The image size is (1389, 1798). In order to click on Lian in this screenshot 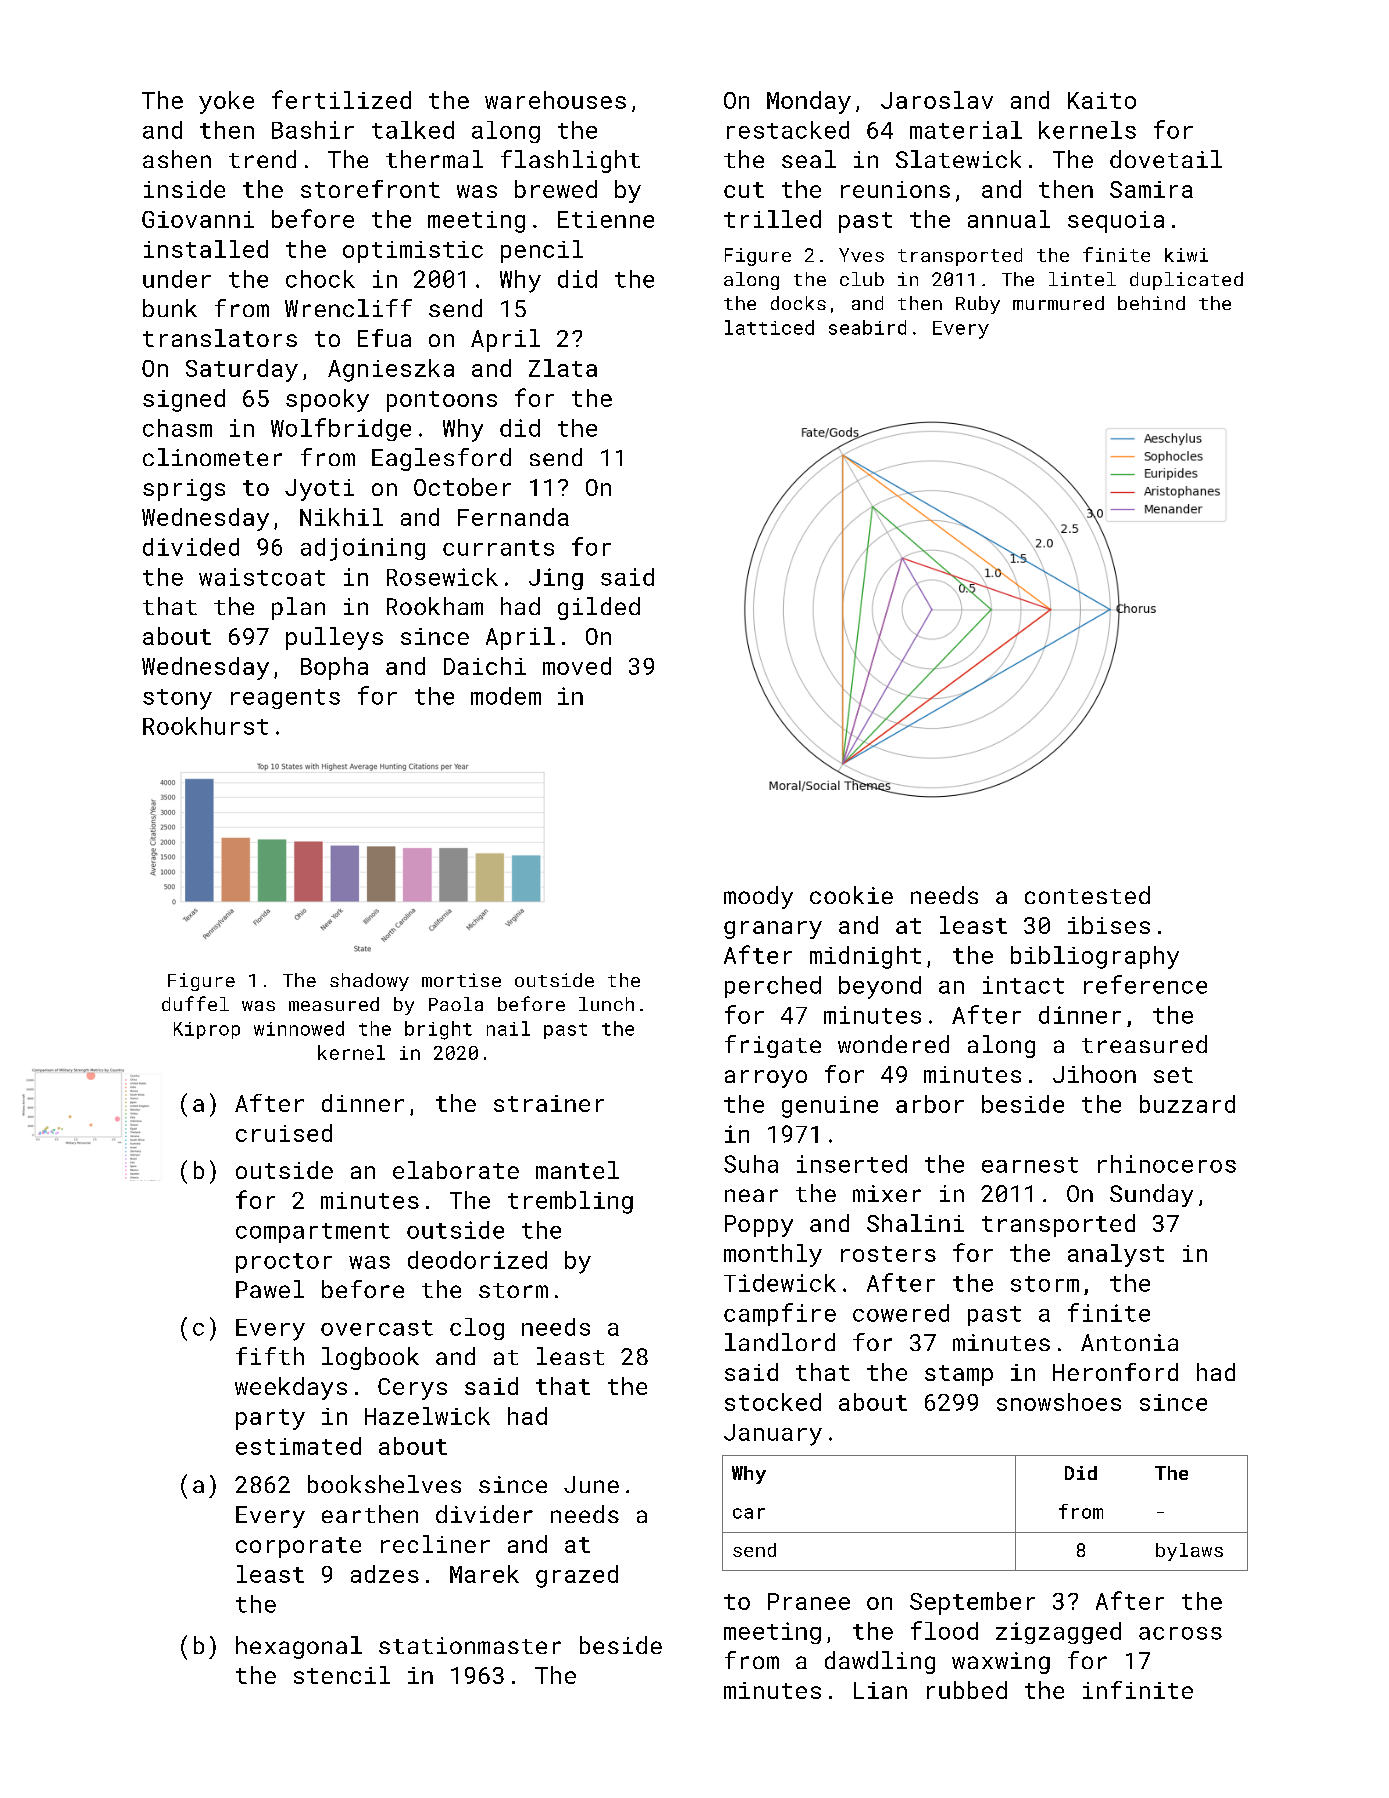, I will do `click(880, 1690)`.
